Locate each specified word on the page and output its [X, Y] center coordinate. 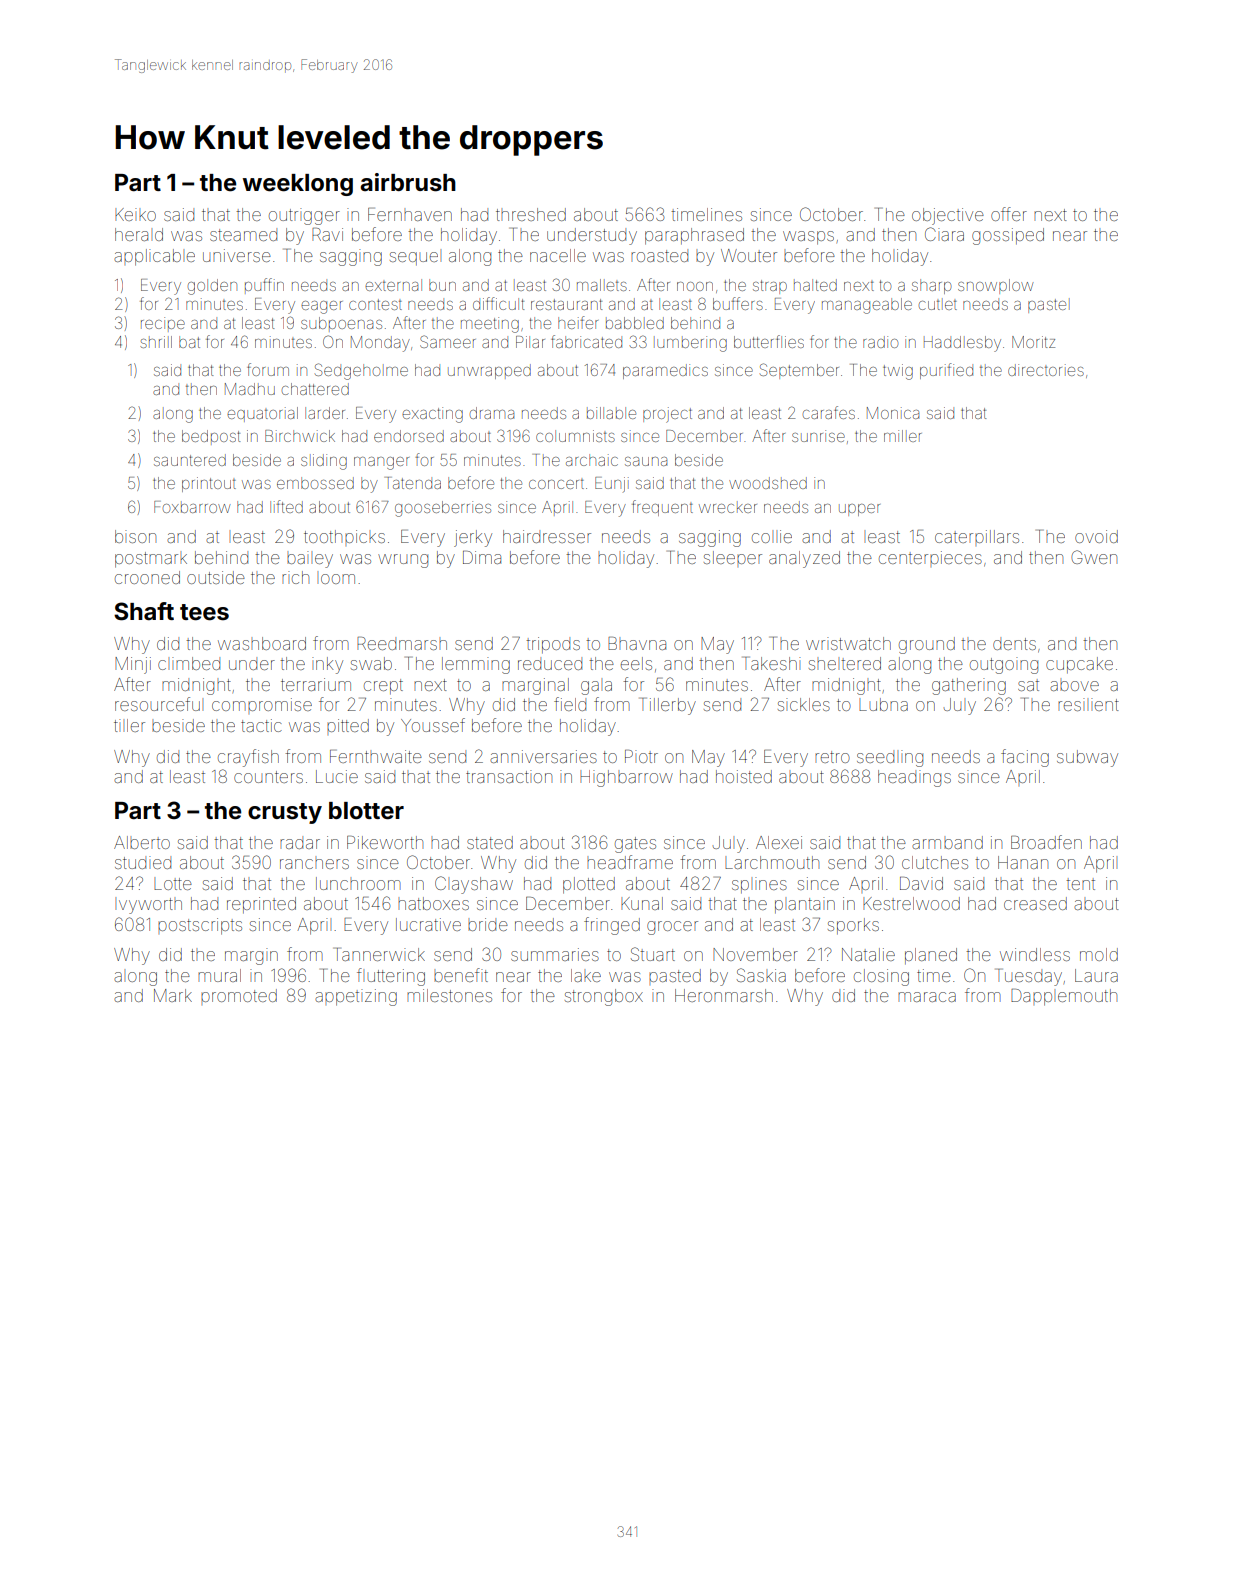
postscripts [200, 926]
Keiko [135, 214]
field [570, 704]
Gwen [1094, 557]
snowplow [995, 286]
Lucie [337, 776]
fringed [612, 926]
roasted [659, 255]
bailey [310, 559]
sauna [646, 461]
